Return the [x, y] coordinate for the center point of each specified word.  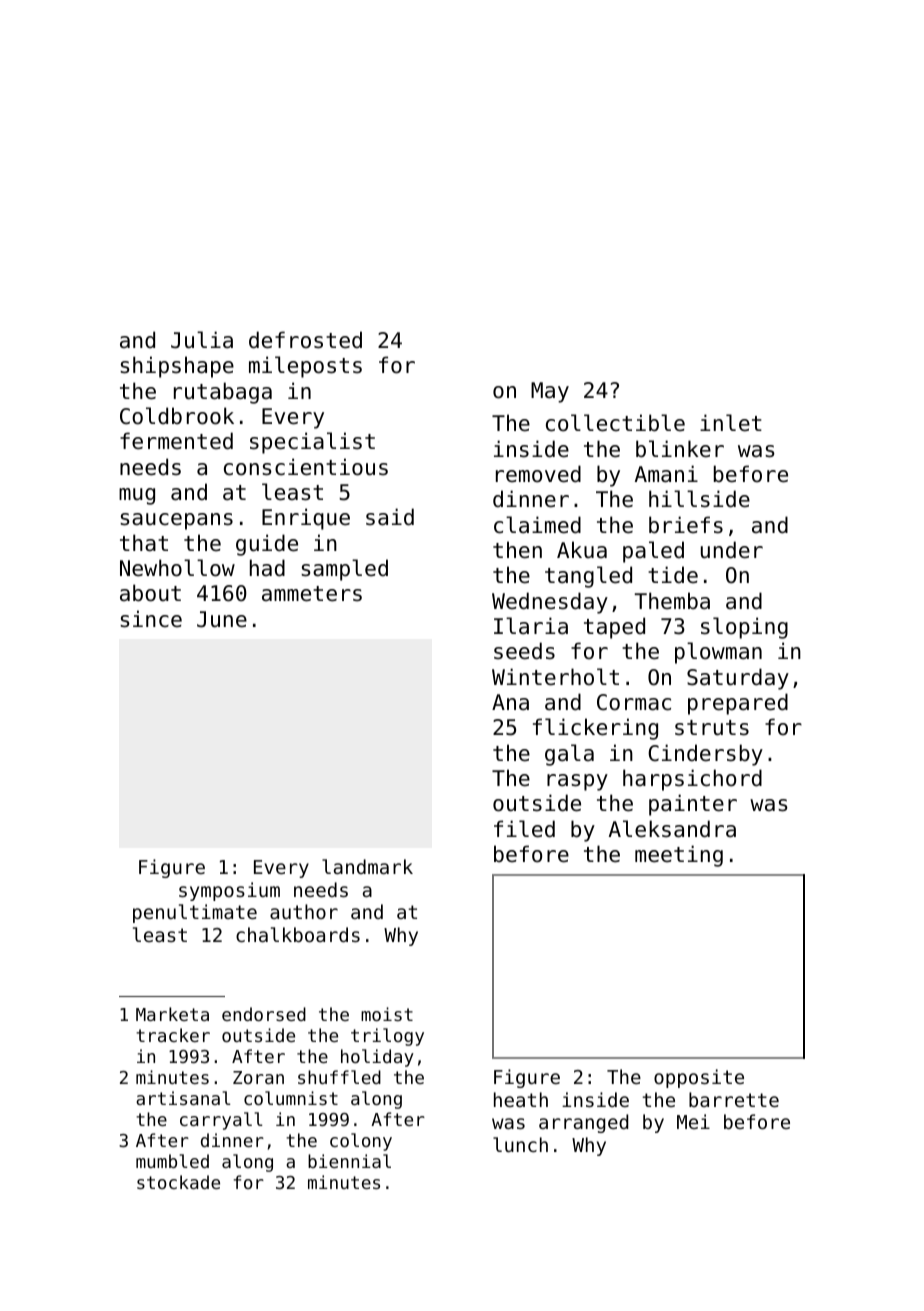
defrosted [305, 340]
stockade [178, 1182]
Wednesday [550, 603]
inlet [731, 423]
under [732, 550]
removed [538, 474]
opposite [699, 1078]
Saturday [738, 679]
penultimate [195, 913]
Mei [693, 1121]
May [550, 392]
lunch [520, 1144]
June [222, 619]
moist [387, 1014]
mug [137, 496]
